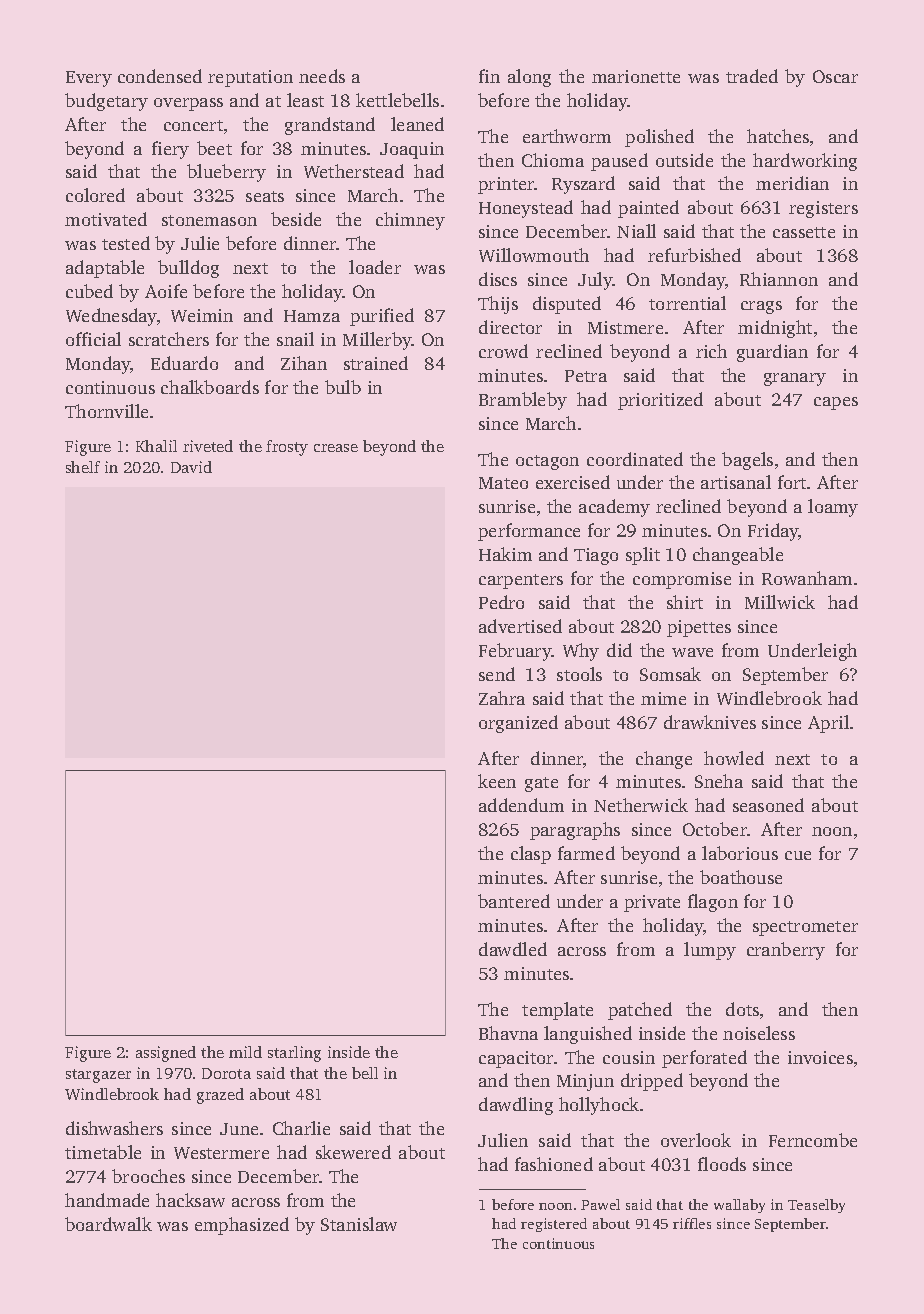 The width and height of the screenshot is (924, 1314). What do you see at coordinates (518, 724) in the screenshot?
I see `organized` at bounding box center [518, 724].
